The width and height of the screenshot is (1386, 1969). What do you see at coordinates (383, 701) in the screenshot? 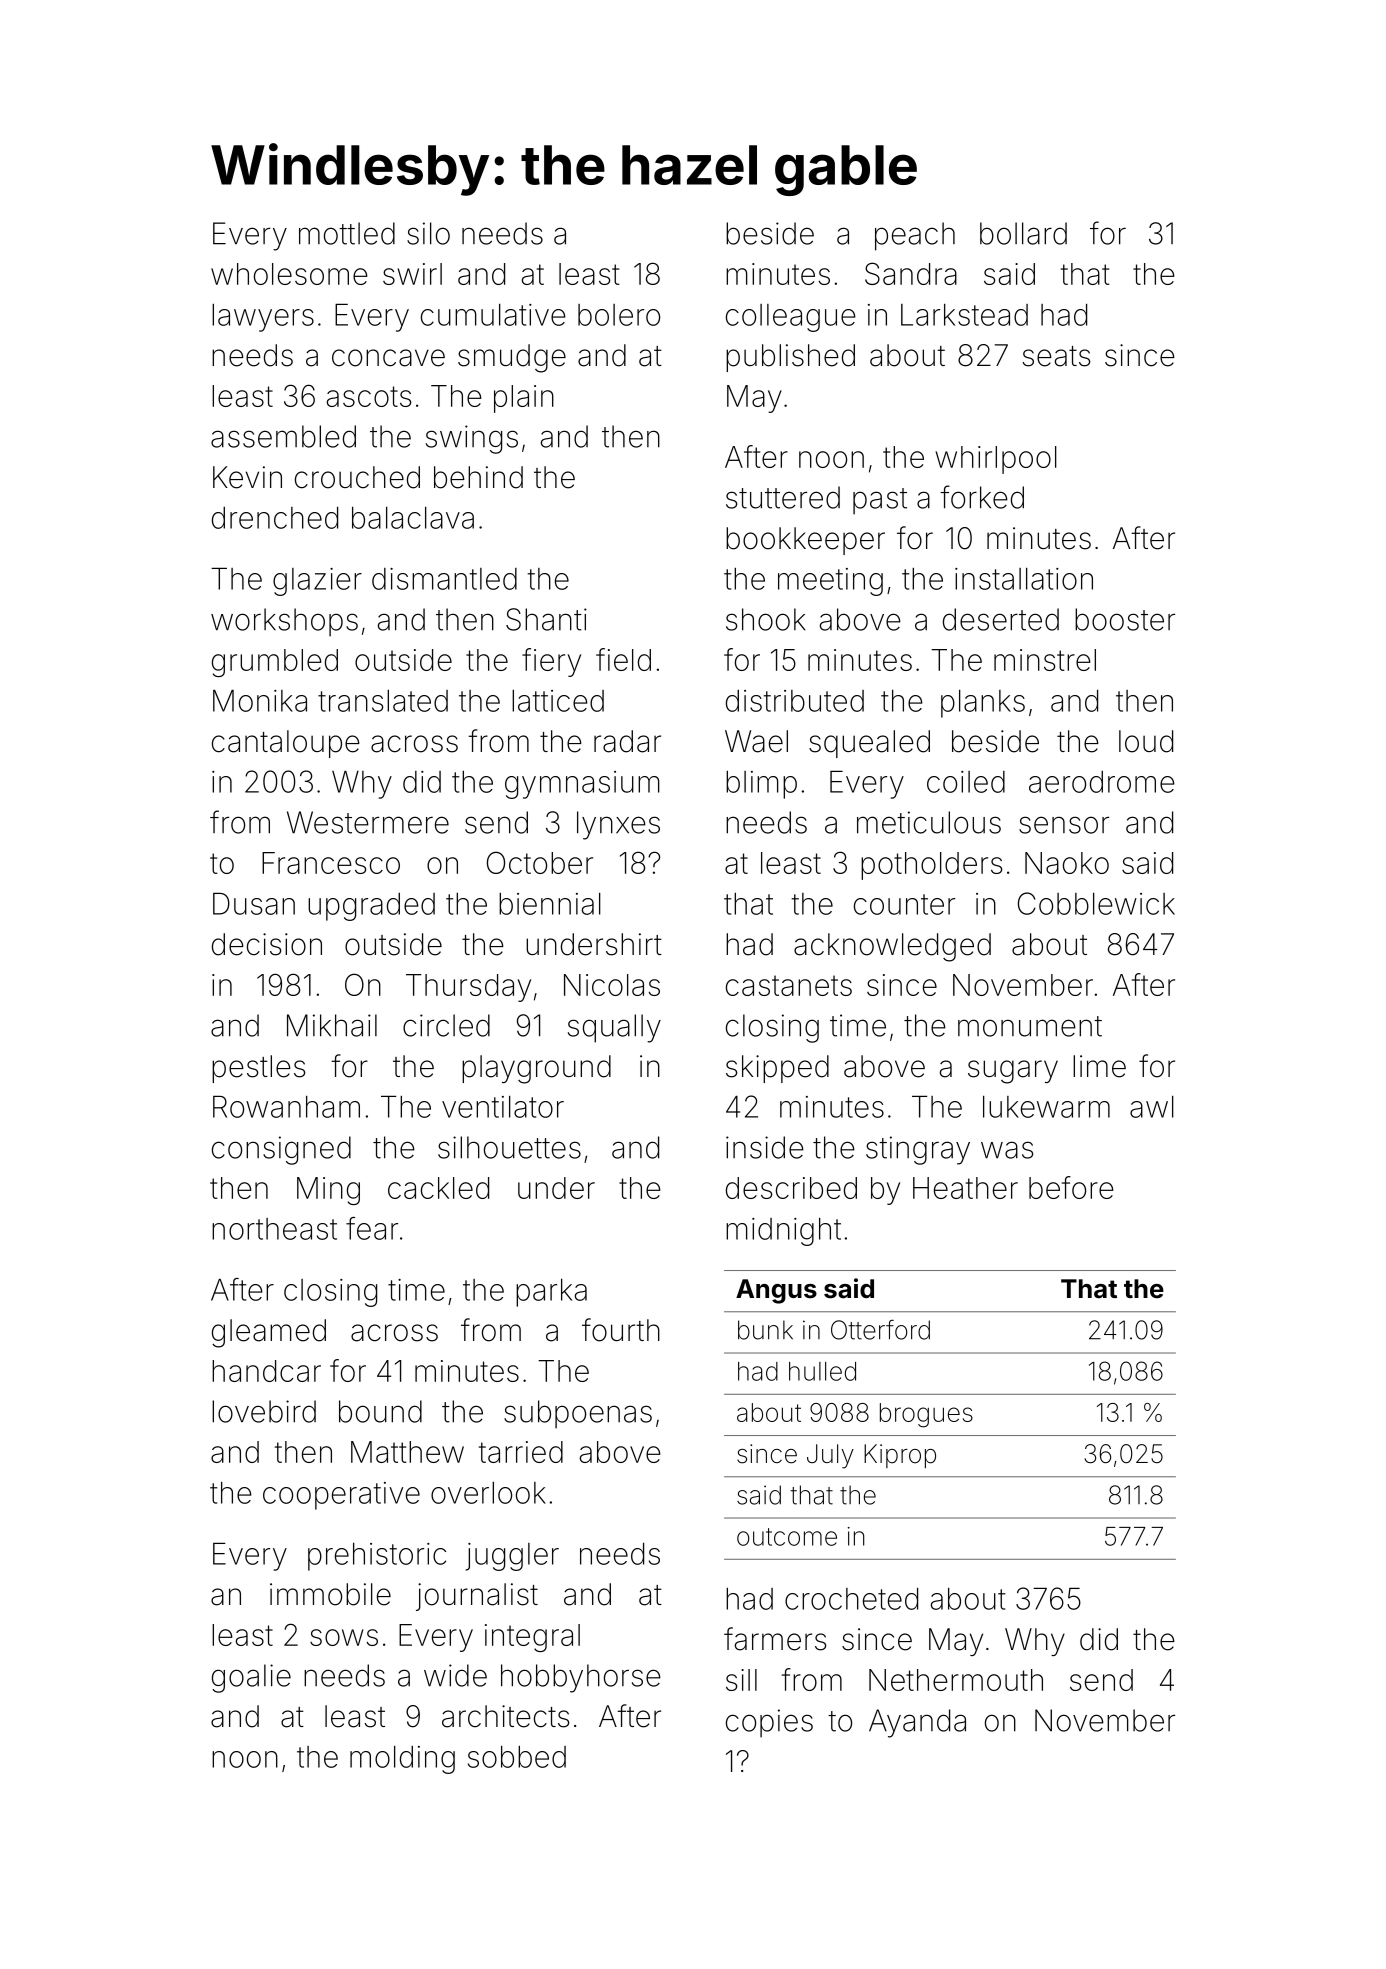
I see `translated` at bounding box center [383, 701].
